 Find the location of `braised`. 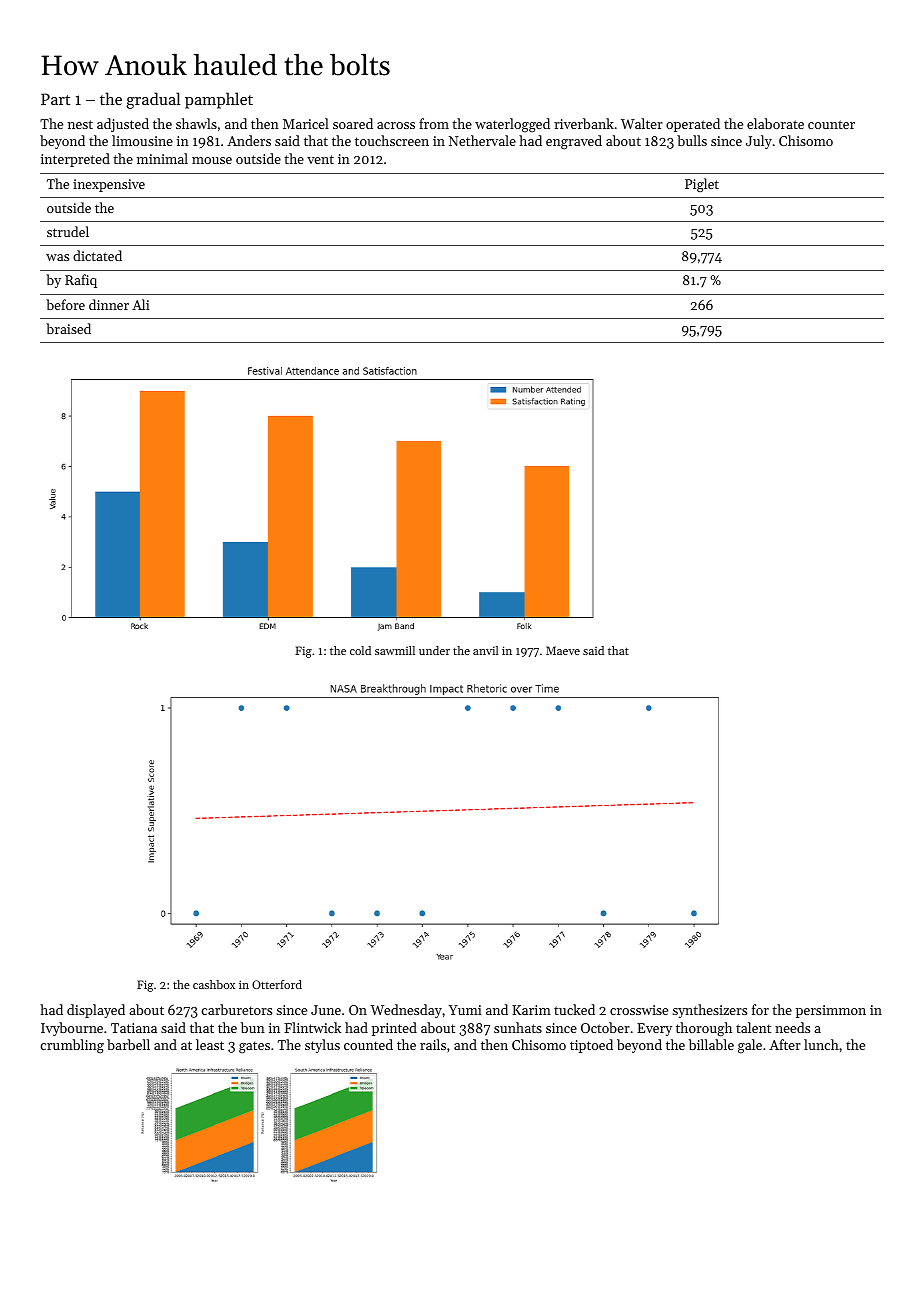

braised is located at coordinates (68, 328).
